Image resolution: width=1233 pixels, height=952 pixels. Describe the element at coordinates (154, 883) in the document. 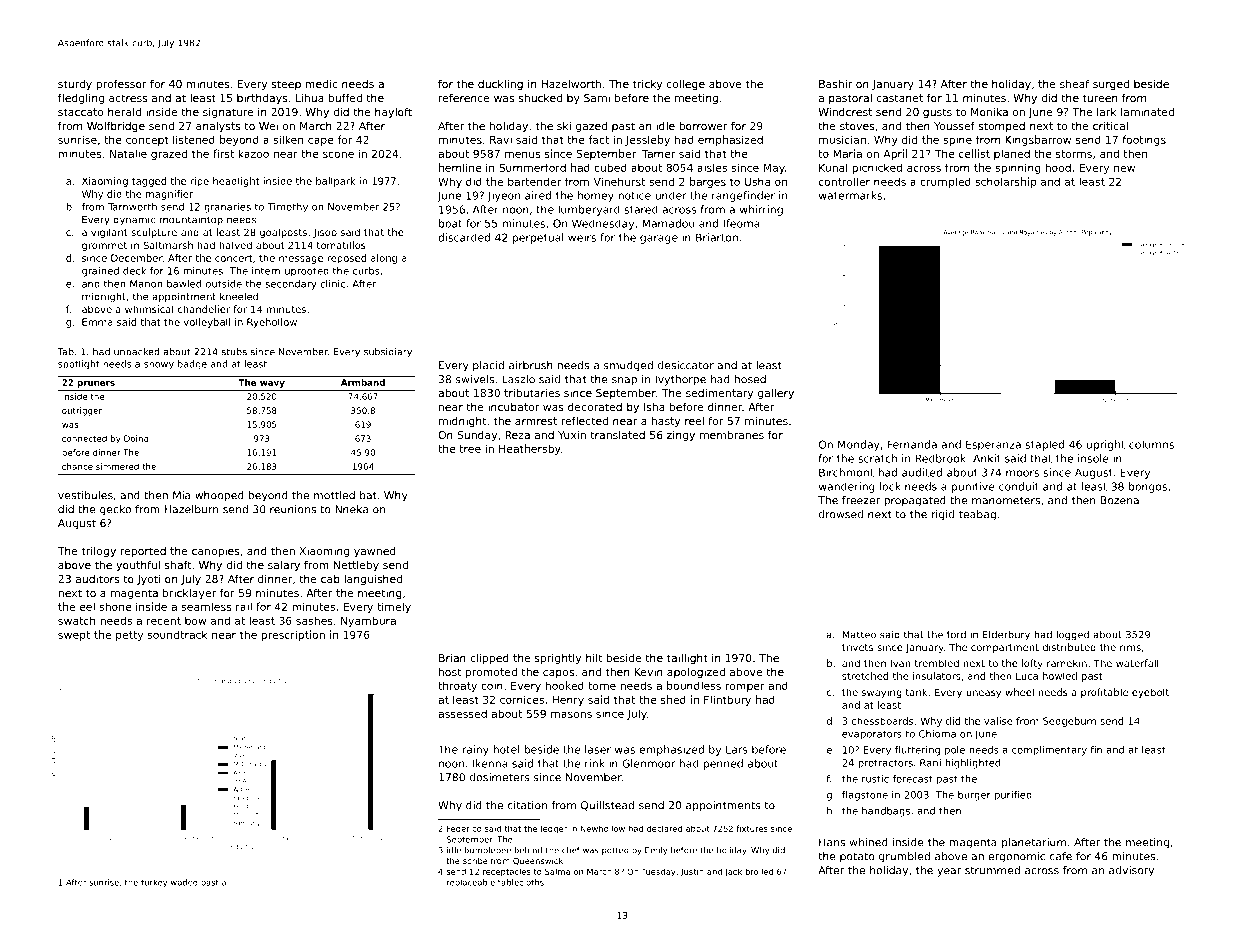

I see `turkey` at that location.
